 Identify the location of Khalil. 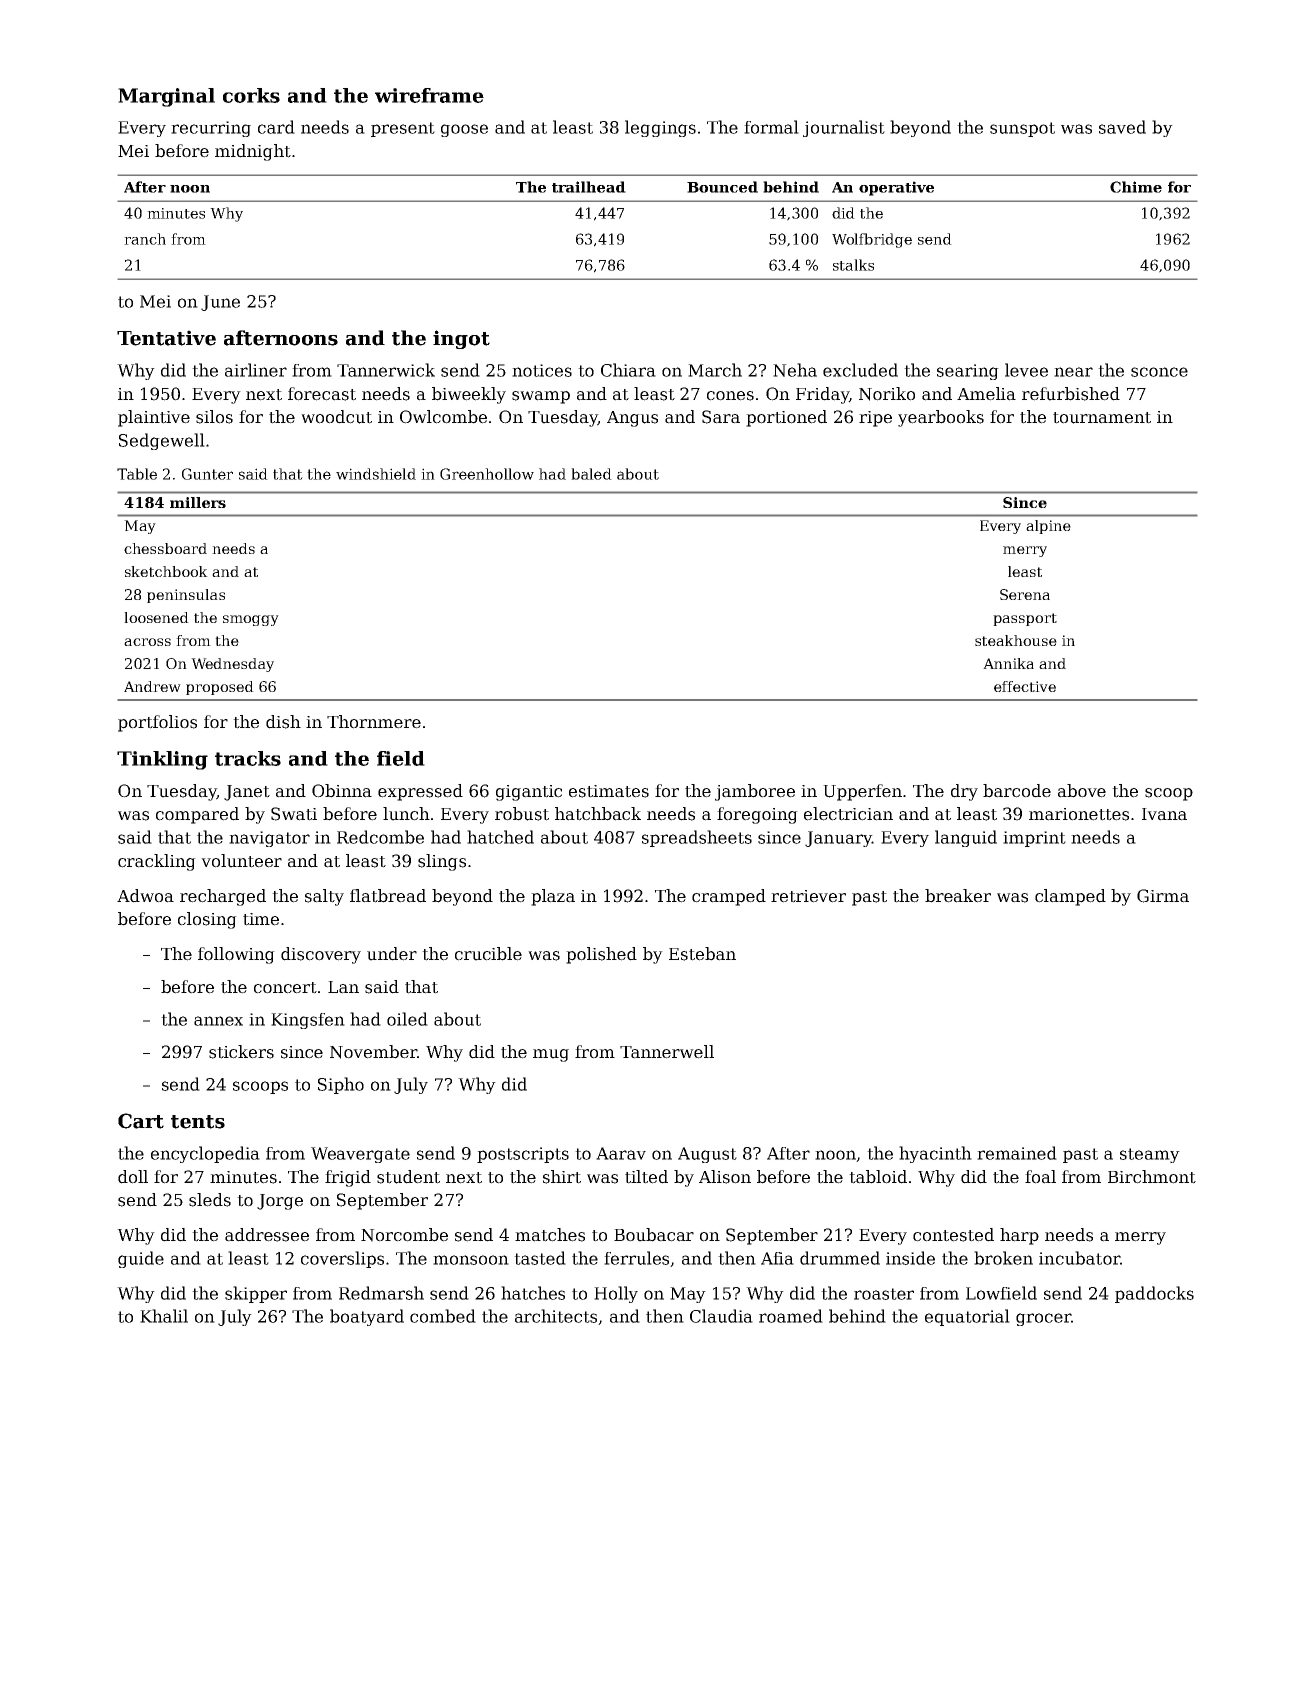
(164, 1316).
